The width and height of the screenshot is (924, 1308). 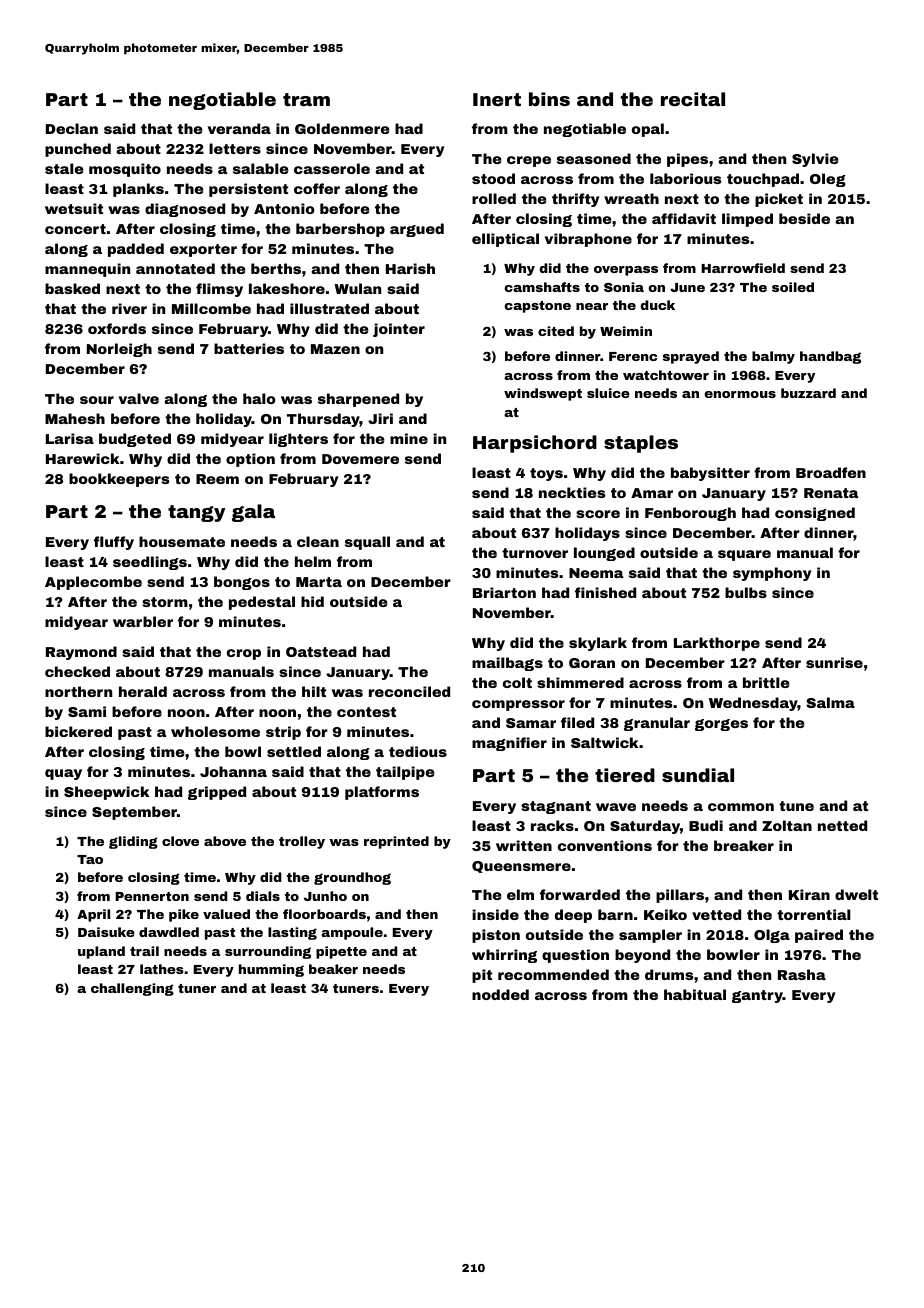 I want to click on valve, so click(x=139, y=398).
